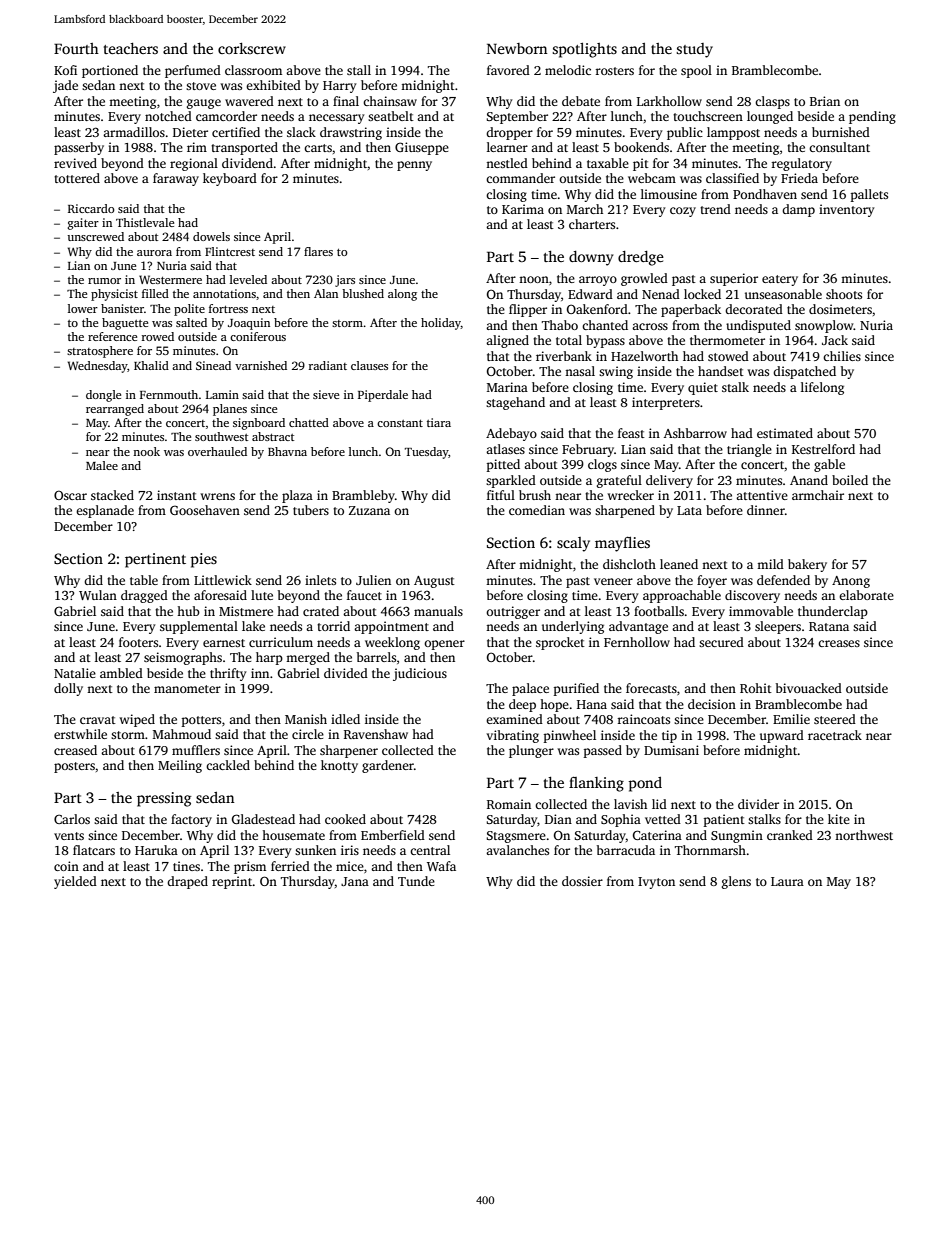 This document has height=1233, width=952. What do you see at coordinates (183, 658) in the document?
I see `seismographs` at bounding box center [183, 658].
